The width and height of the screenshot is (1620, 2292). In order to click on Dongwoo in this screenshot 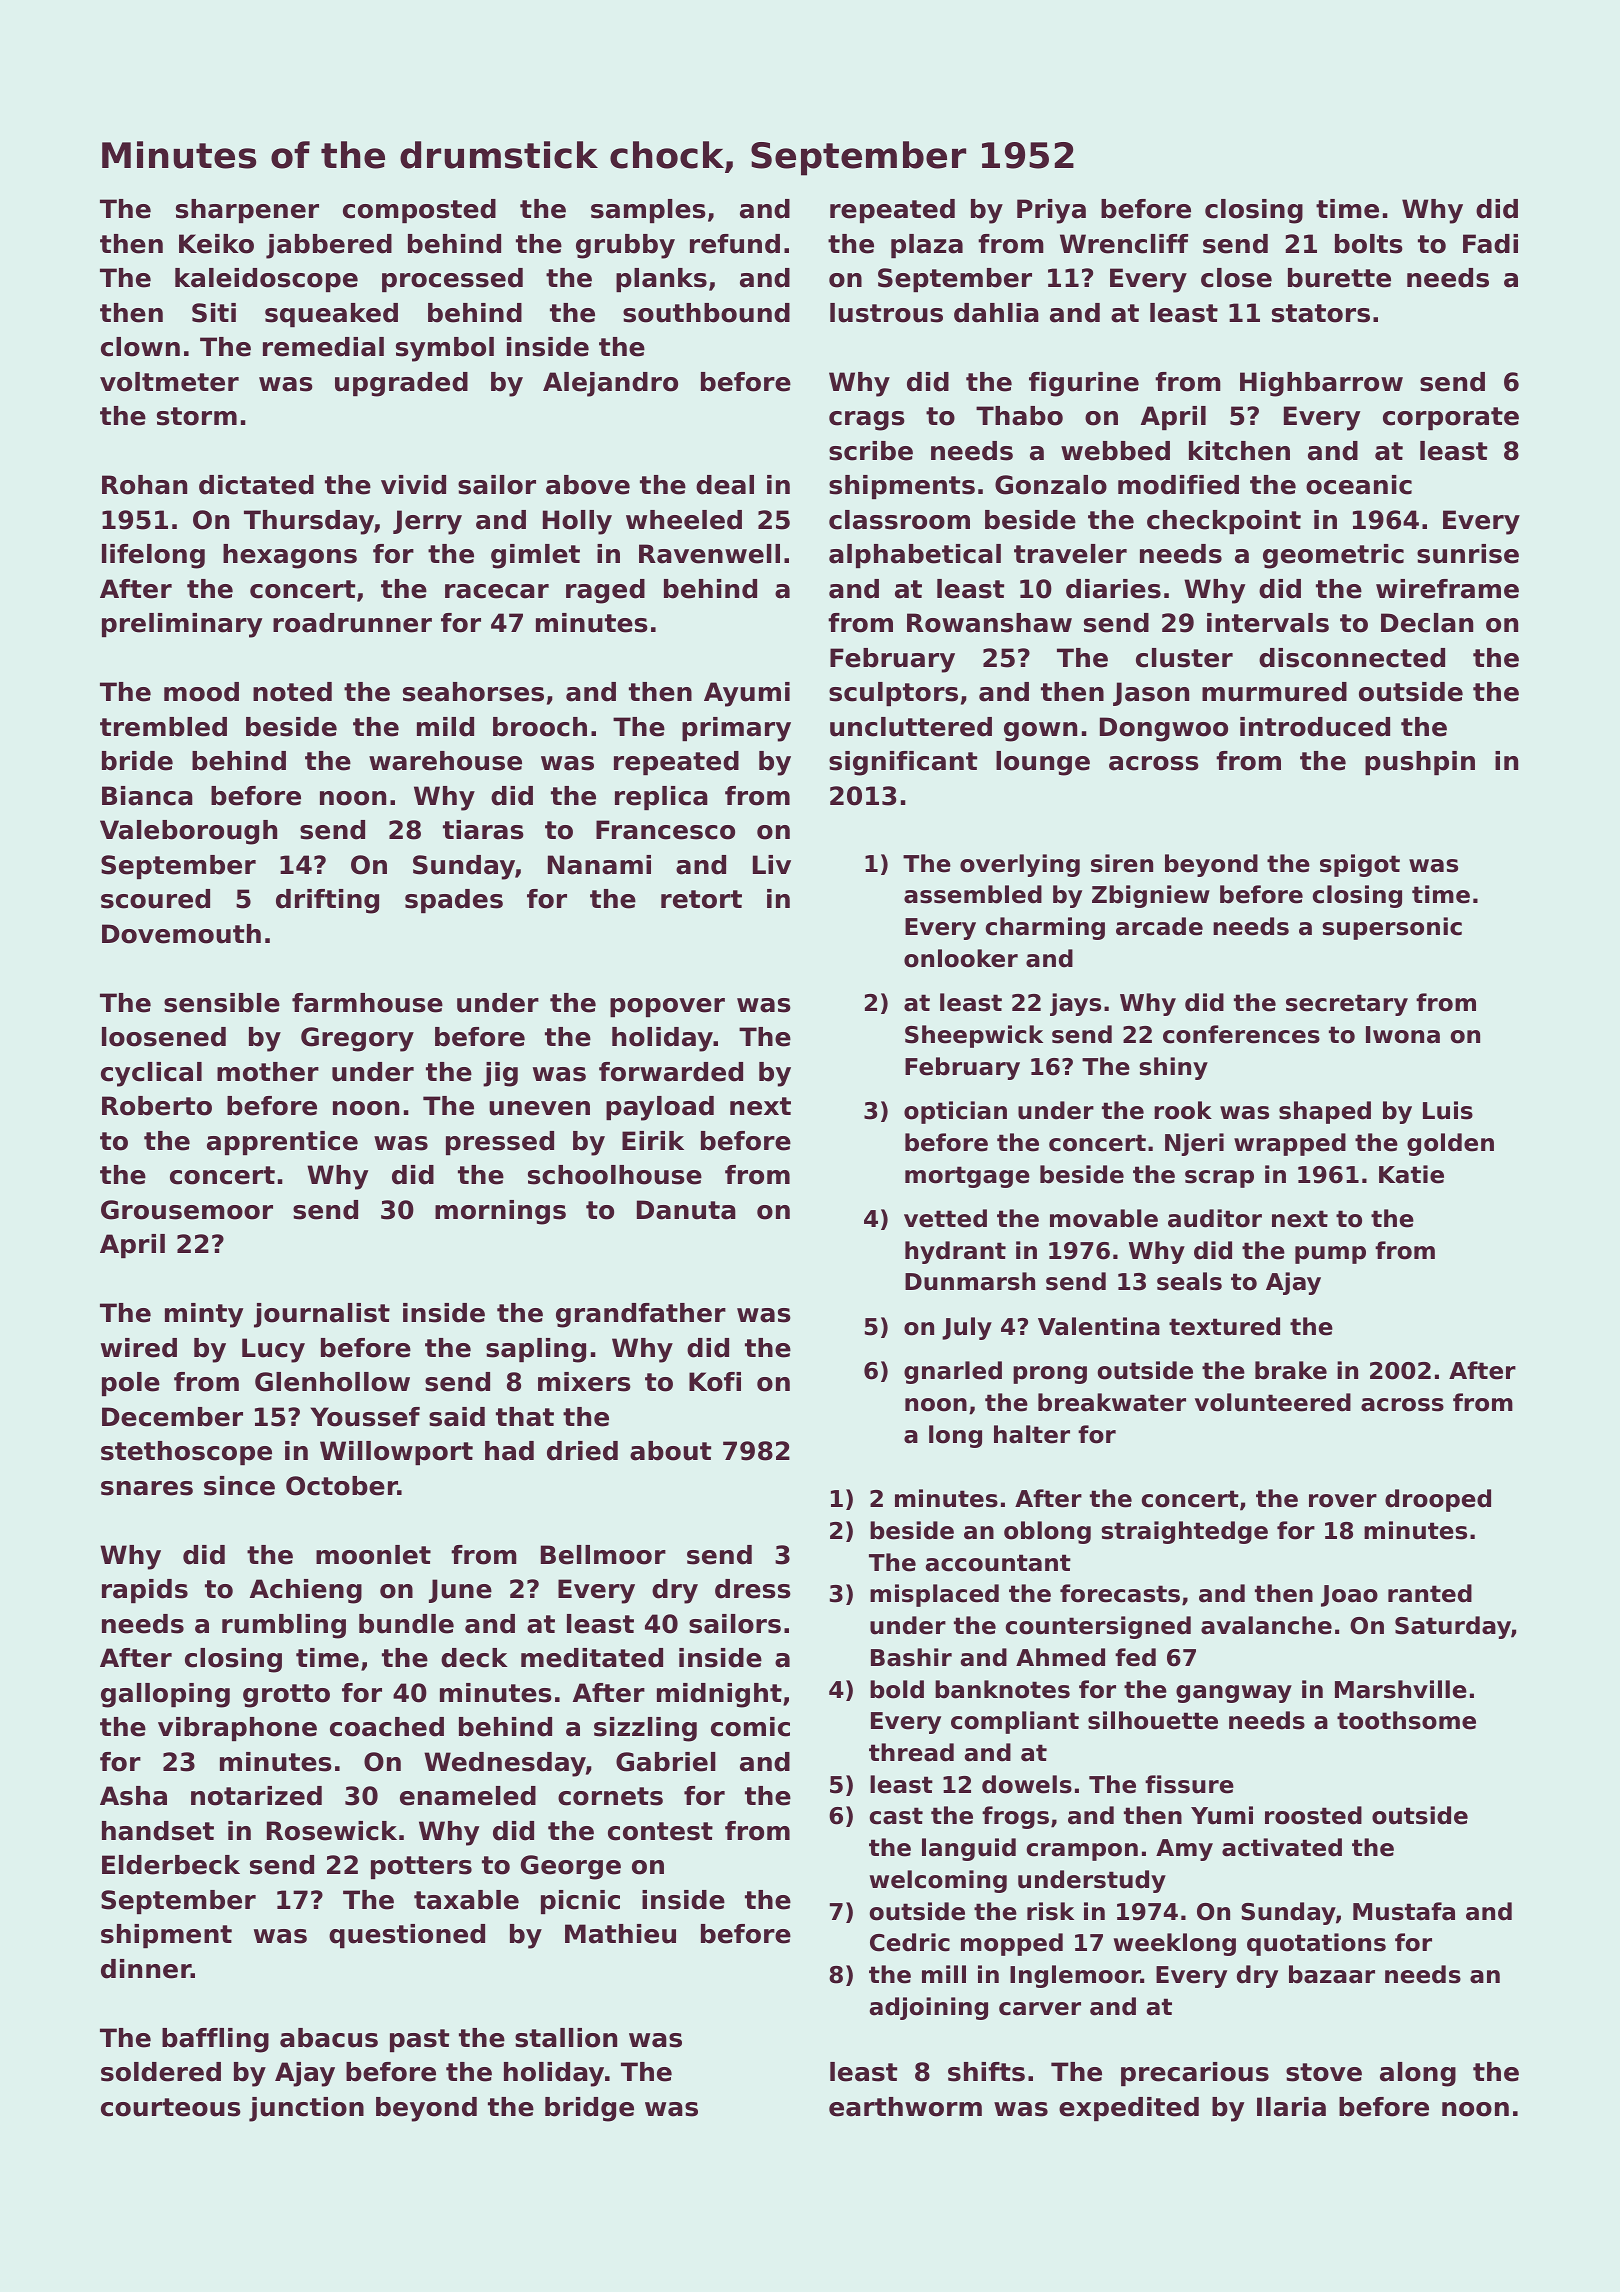, I will do `click(1164, 729)`.
